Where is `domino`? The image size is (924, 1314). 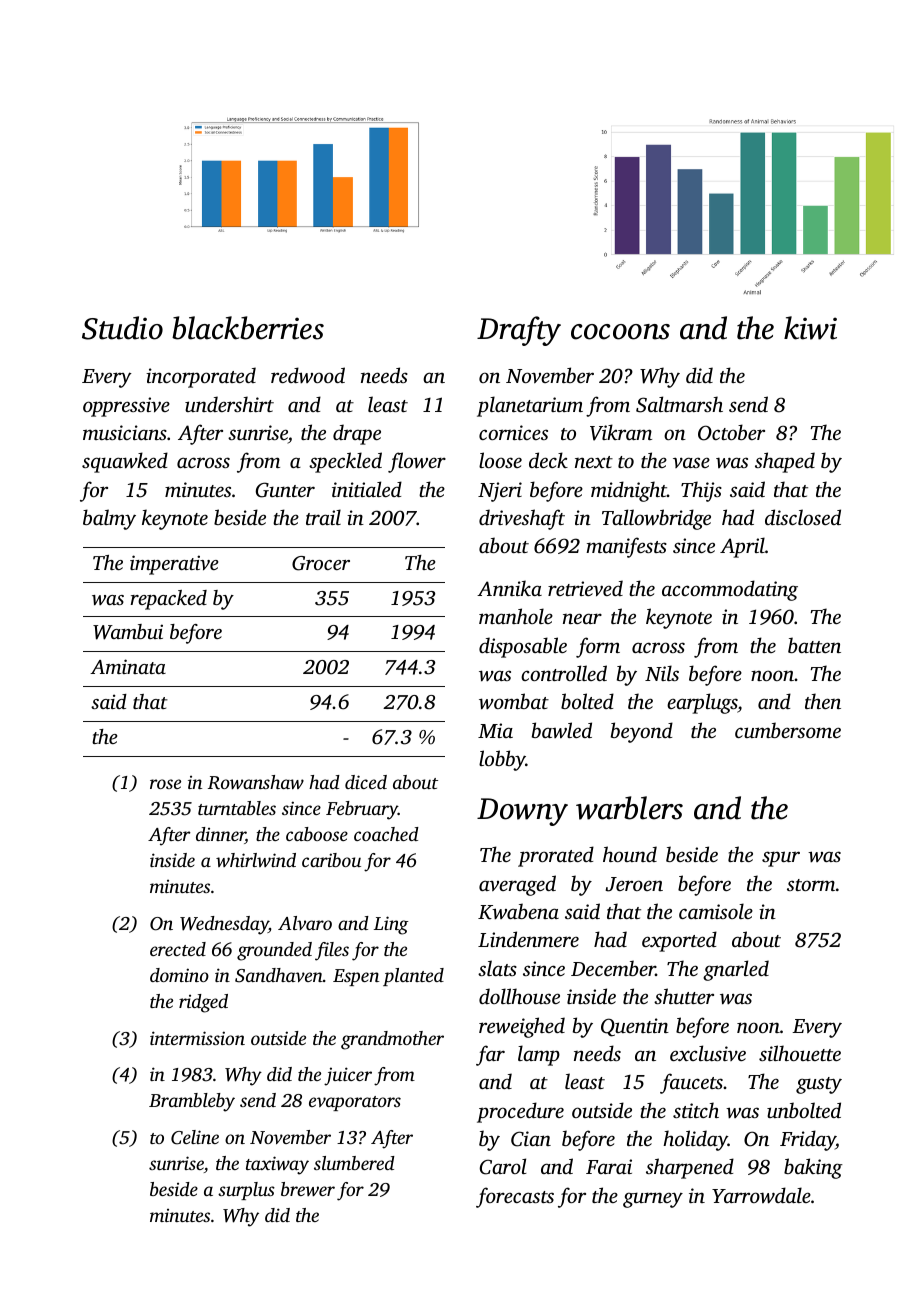
domino is located at coordinates (179, 975).
